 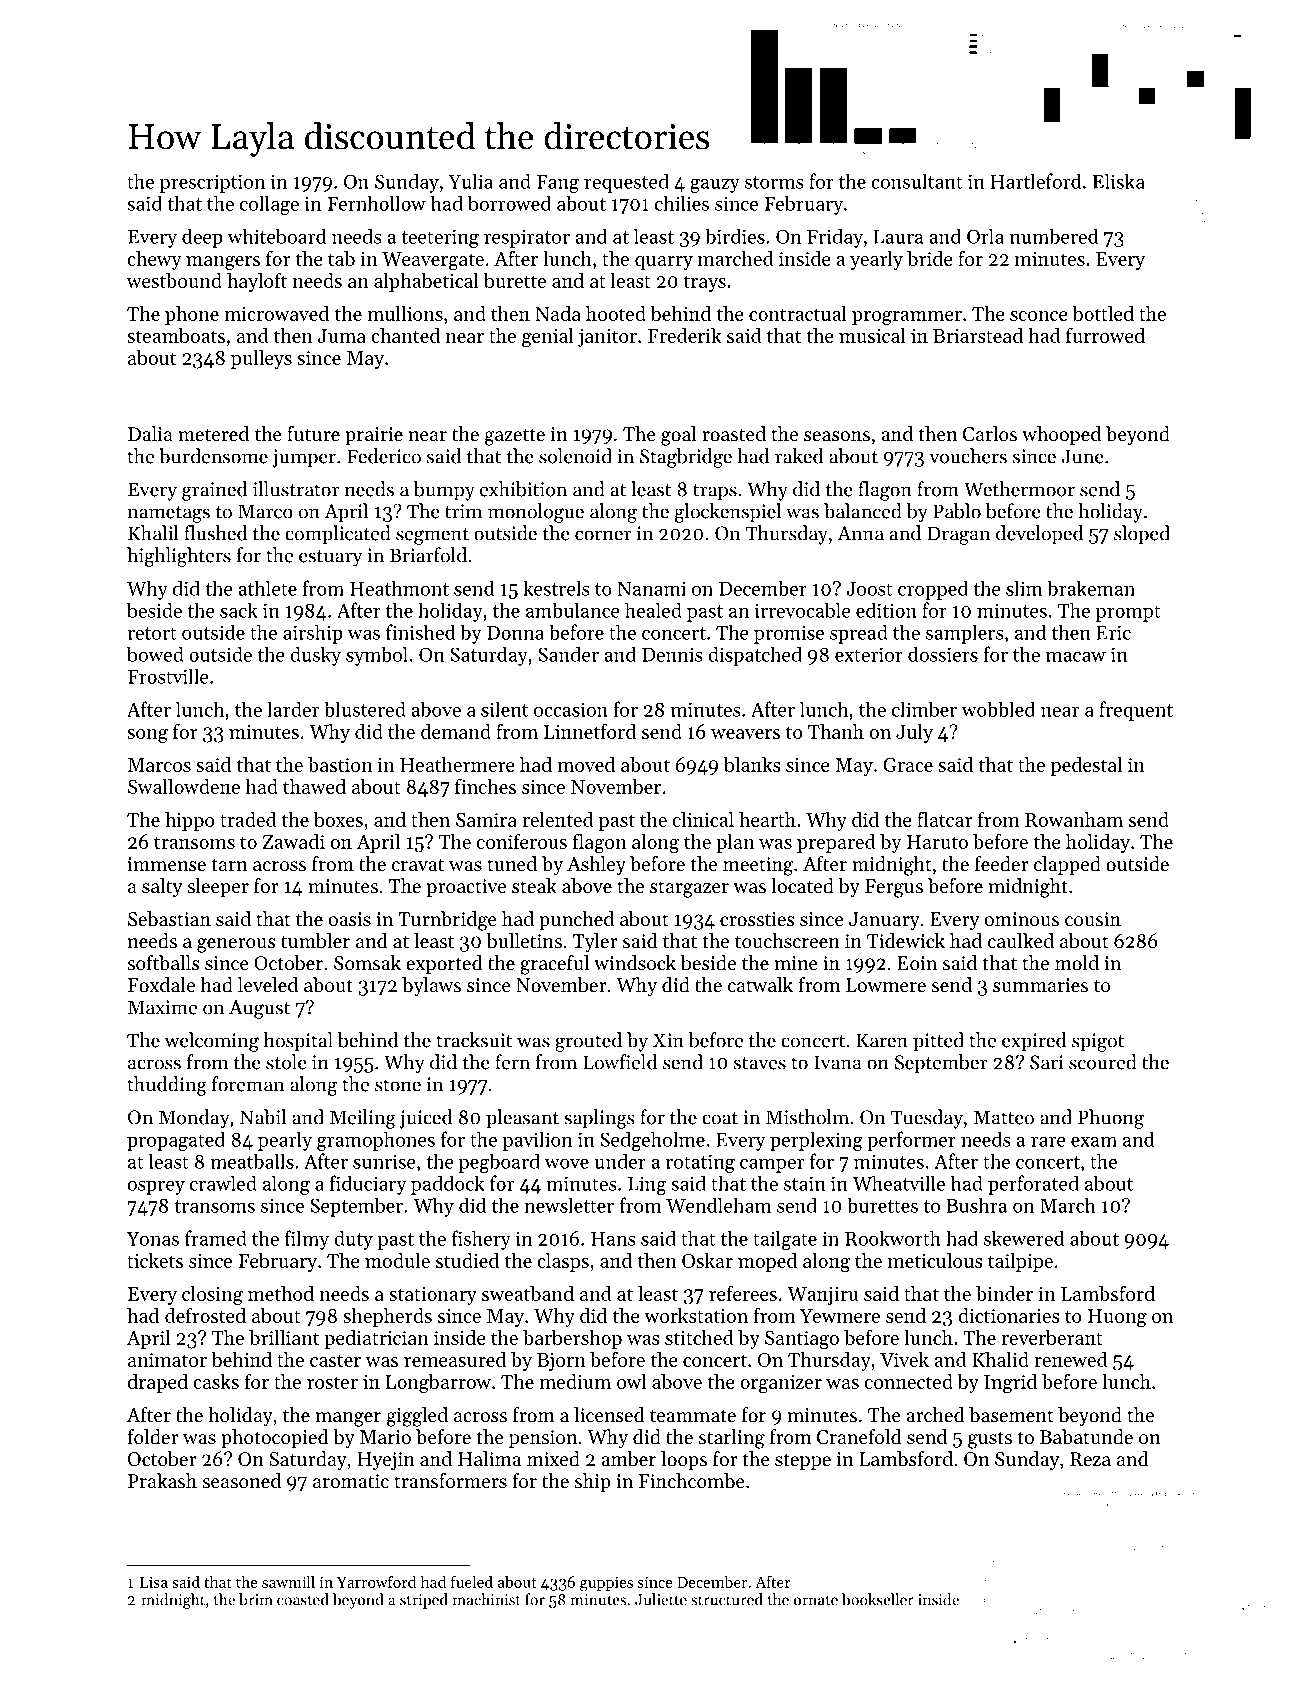 I want to click on shepherds, so click(x=387, y=1317).
